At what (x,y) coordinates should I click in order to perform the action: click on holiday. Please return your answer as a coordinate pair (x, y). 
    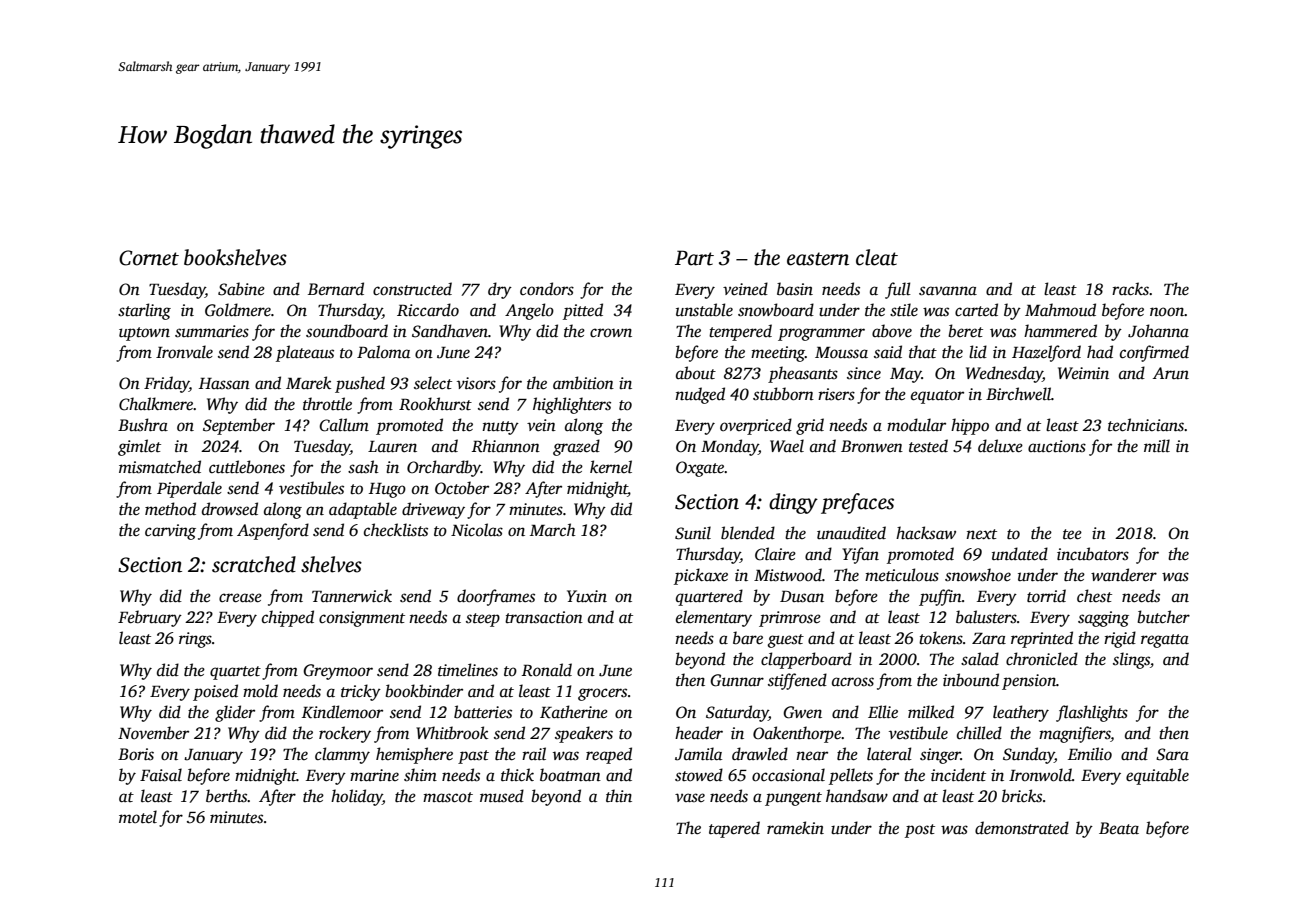
    Looking at the image, I should click on (357, 797).
